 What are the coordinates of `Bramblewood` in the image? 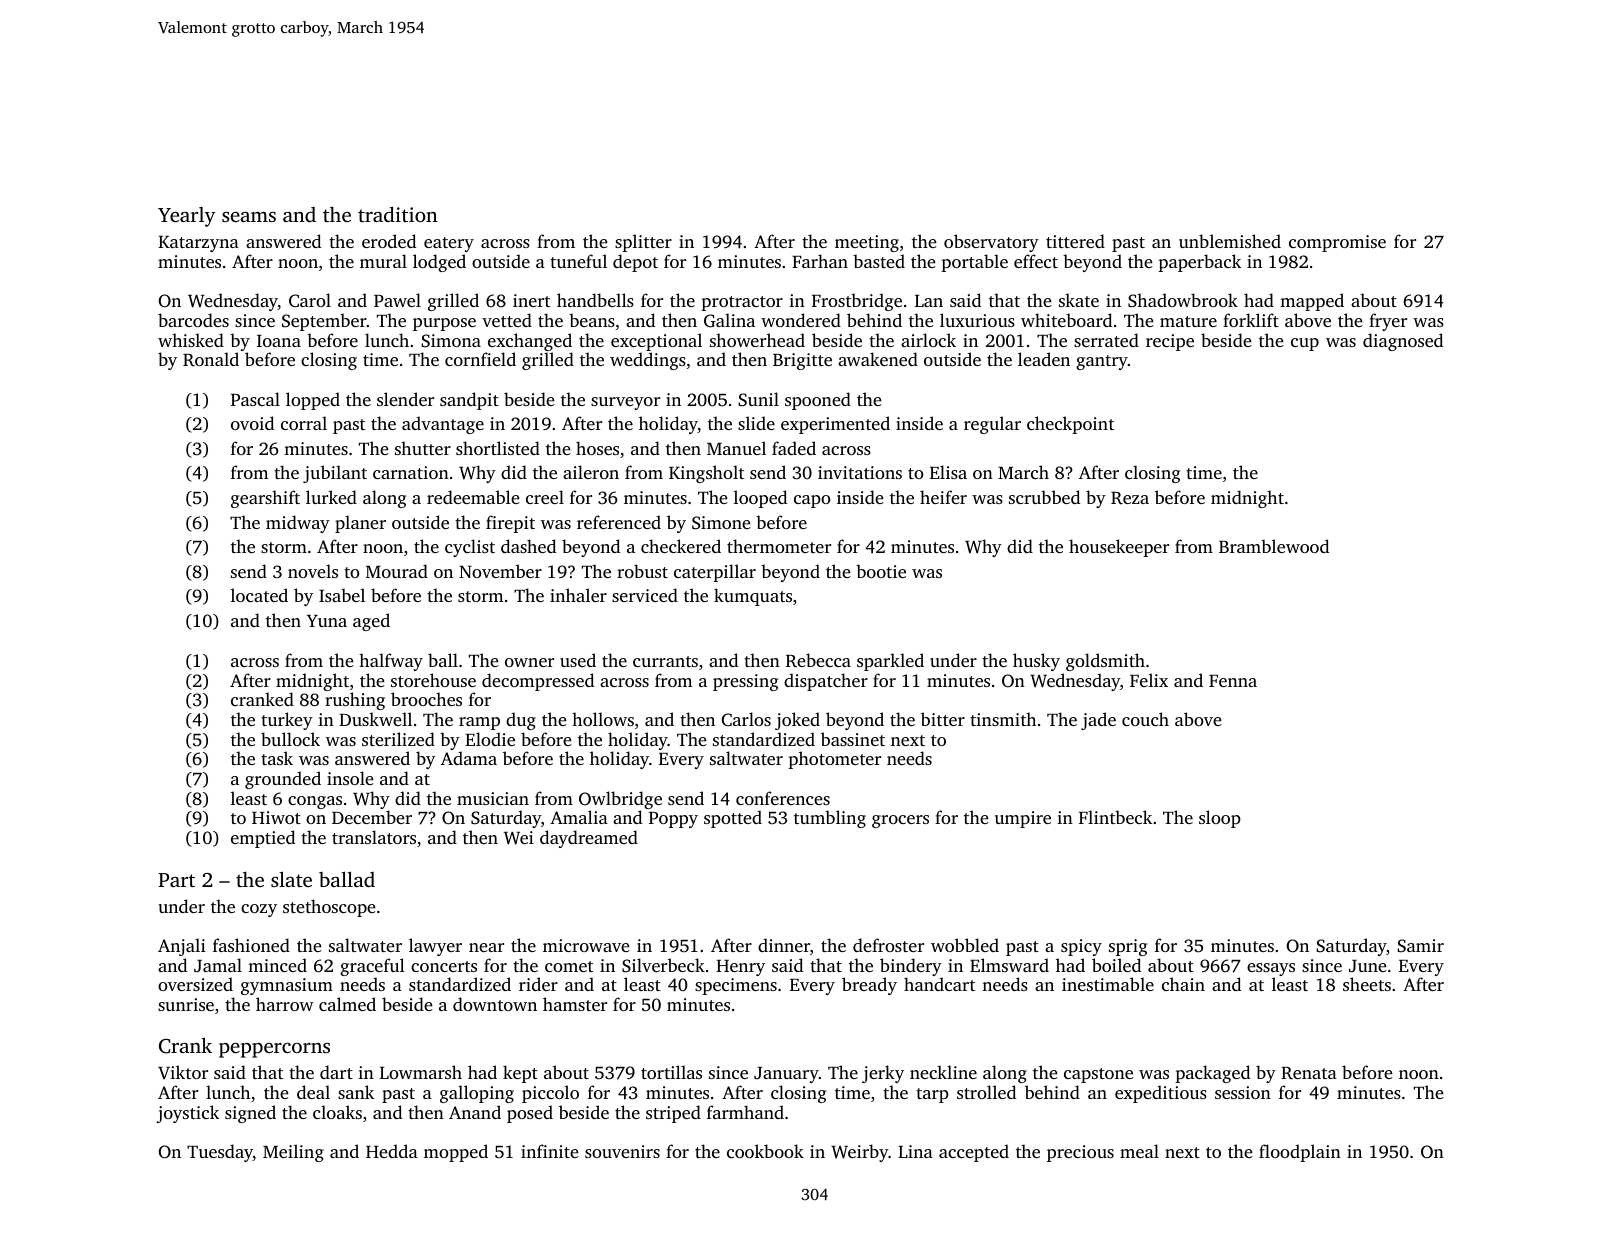 It's located at (1274, 546).
